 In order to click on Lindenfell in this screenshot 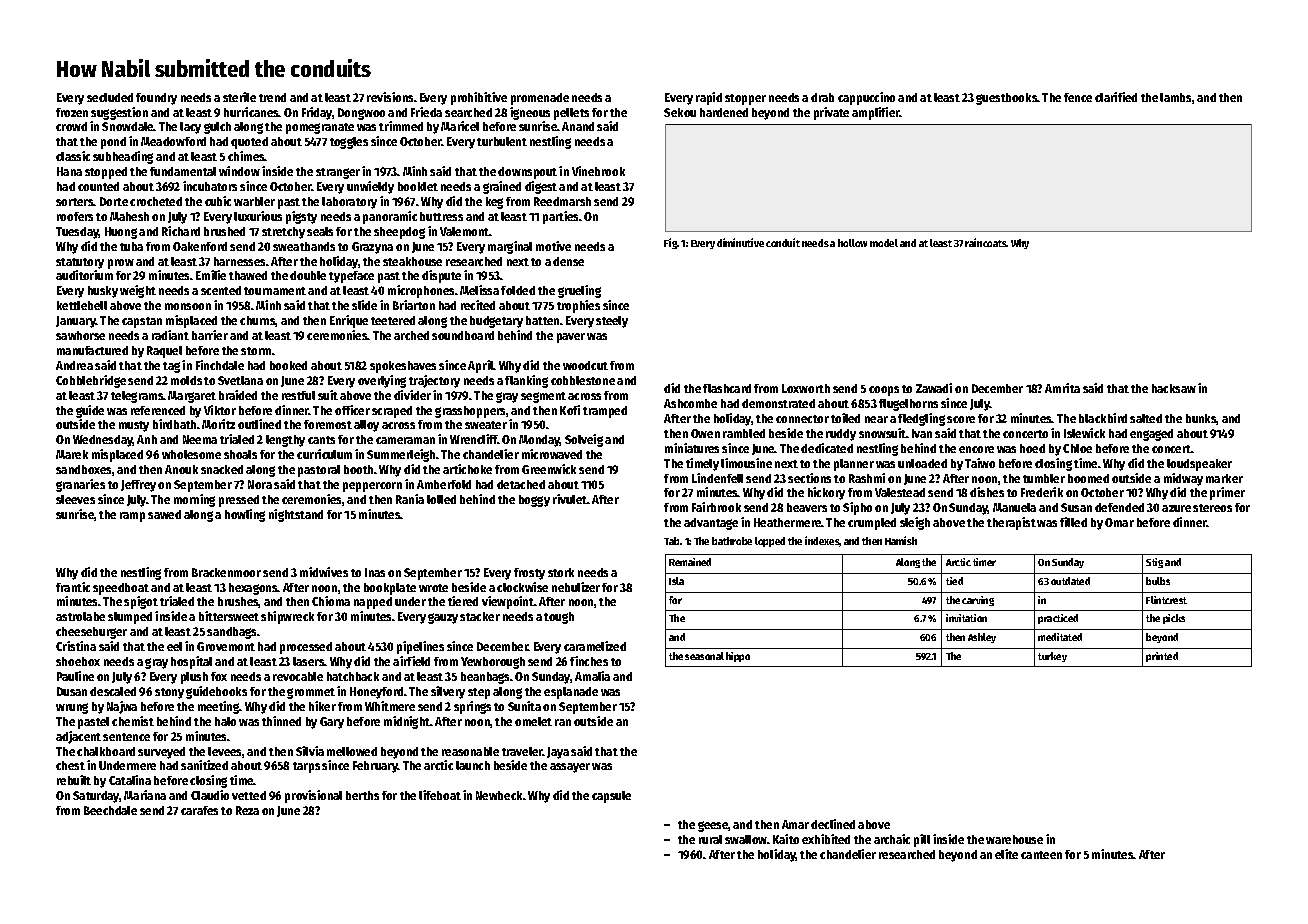, I will do `click(717, 478)`.
